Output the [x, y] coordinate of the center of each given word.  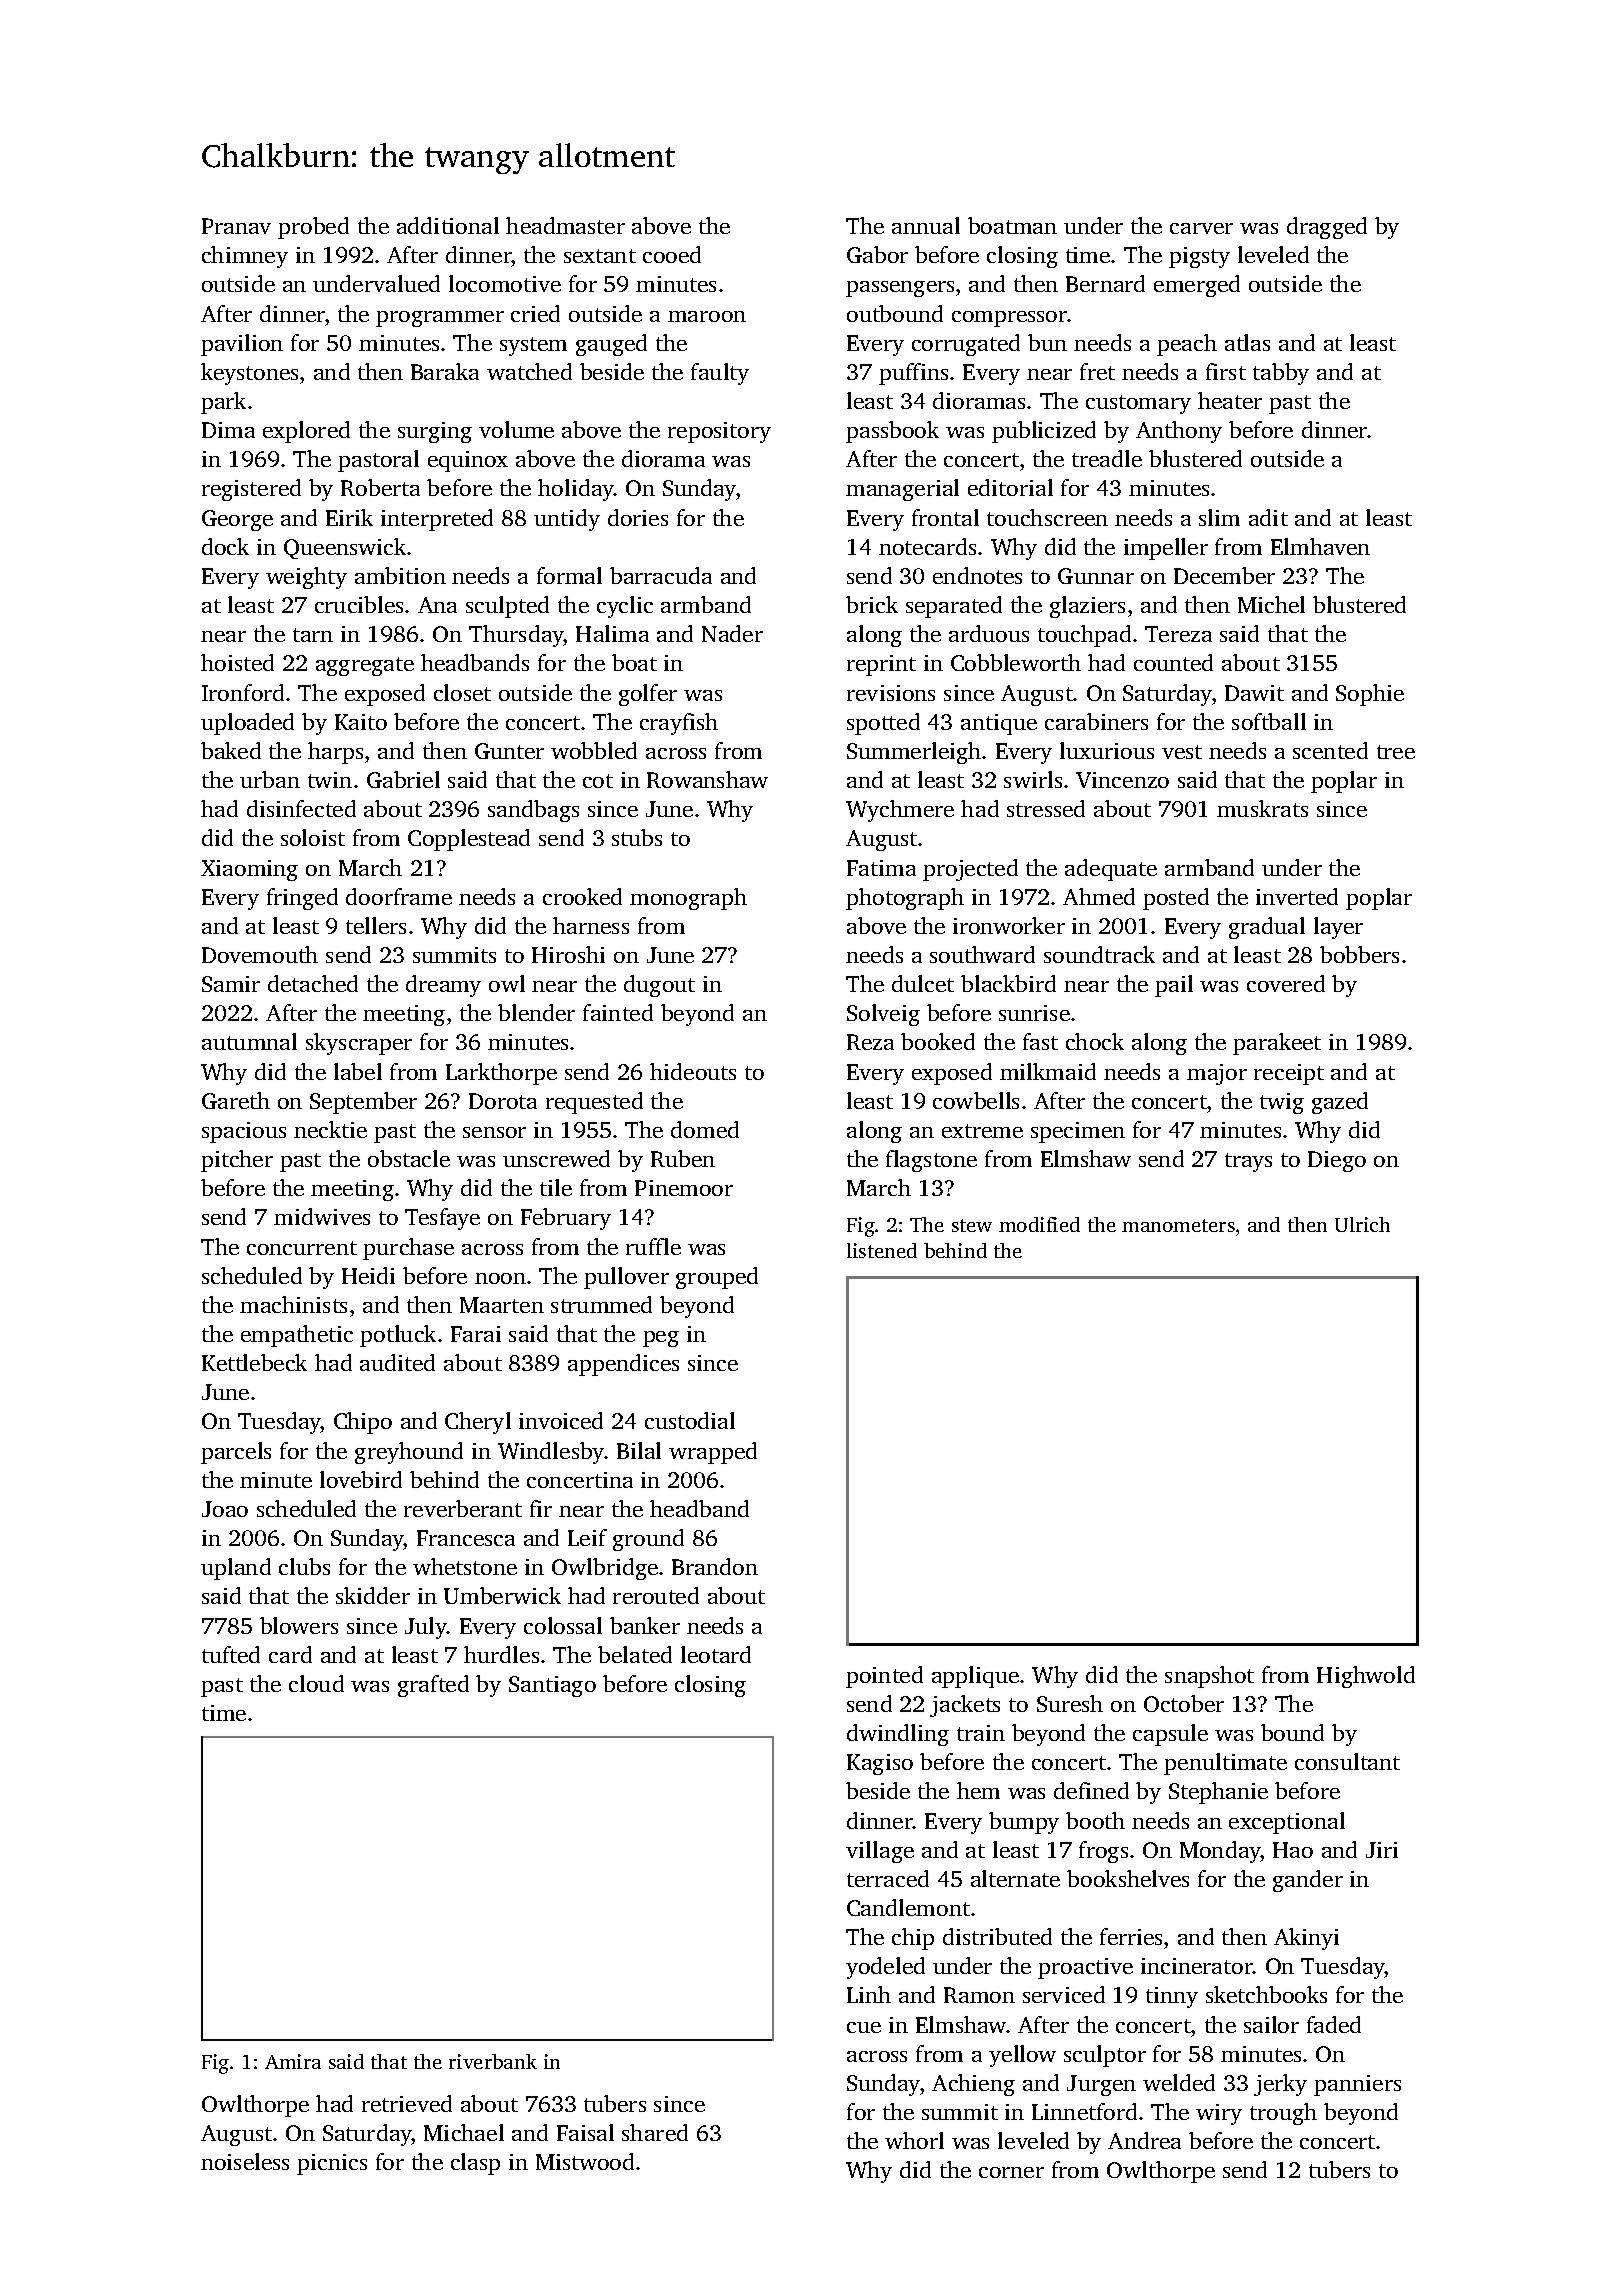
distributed [997, 1936]
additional [448, 225]
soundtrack [1099, 954]
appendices [623, 1365]
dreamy [443, 986]
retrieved [407, 2103]
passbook [892, 432]
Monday [1220, 1852]
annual [926, 225]
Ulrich [1362, 1224]
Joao [225, 1509]
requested [594, 1103]
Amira [293, 2061]
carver [1201, 228]
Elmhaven [1320, 546]
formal [569, 575]
